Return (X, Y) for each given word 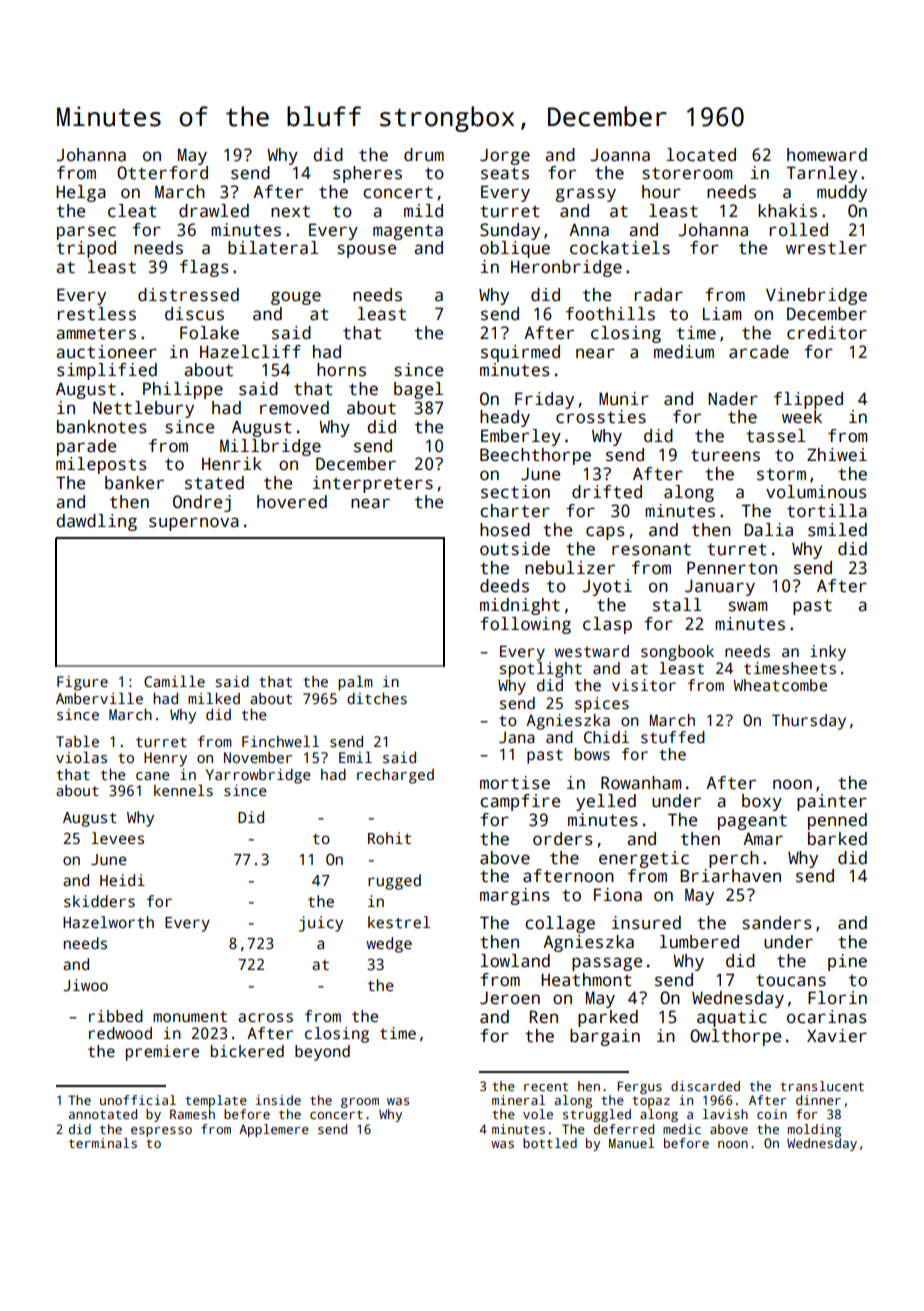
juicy (321, 924)
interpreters (373, 484)
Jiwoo (85, 985)
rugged (394, 882)
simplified (107, 371)
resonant (651, 549)
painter (832, 802)
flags (204, 268)
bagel (418, 390)
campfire (520, 802)
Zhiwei (837, 455)
